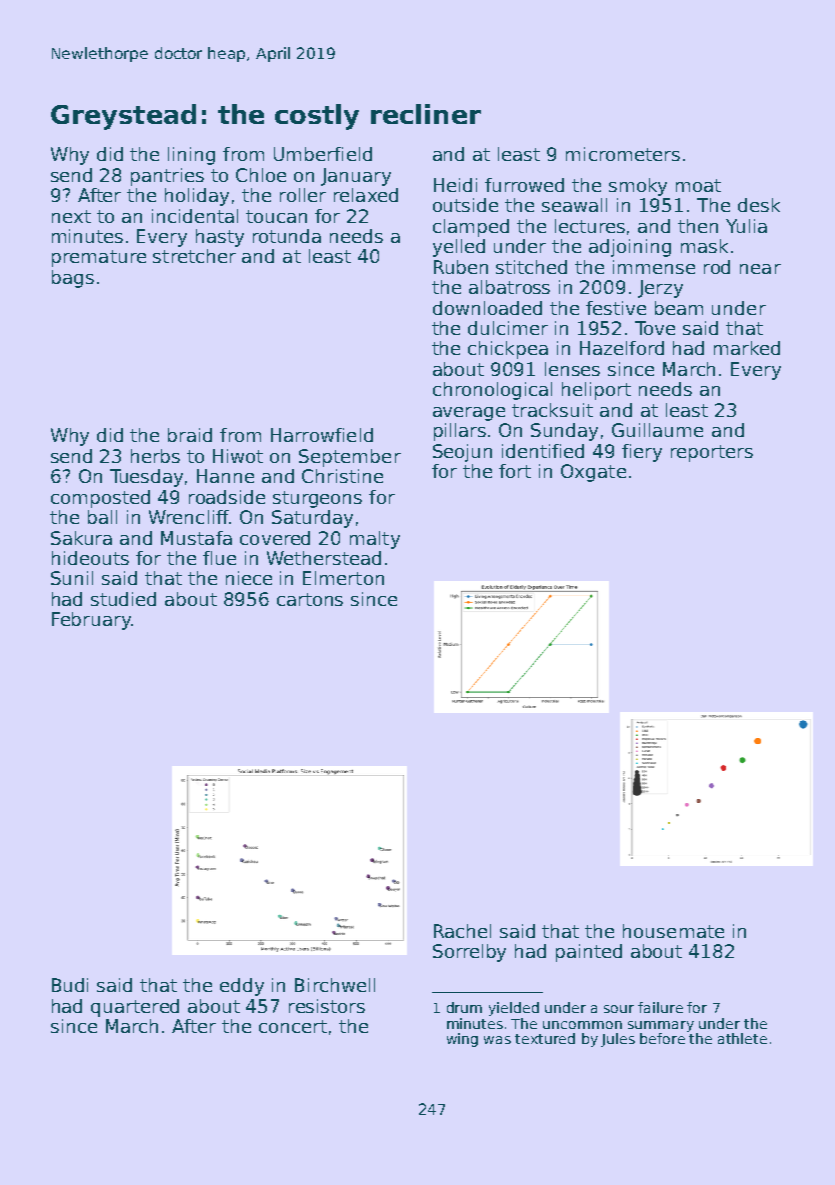  What do you see at coordinates (70, 985) in the screenshot?
I see `Budi` at bounding box center [70, 985].
